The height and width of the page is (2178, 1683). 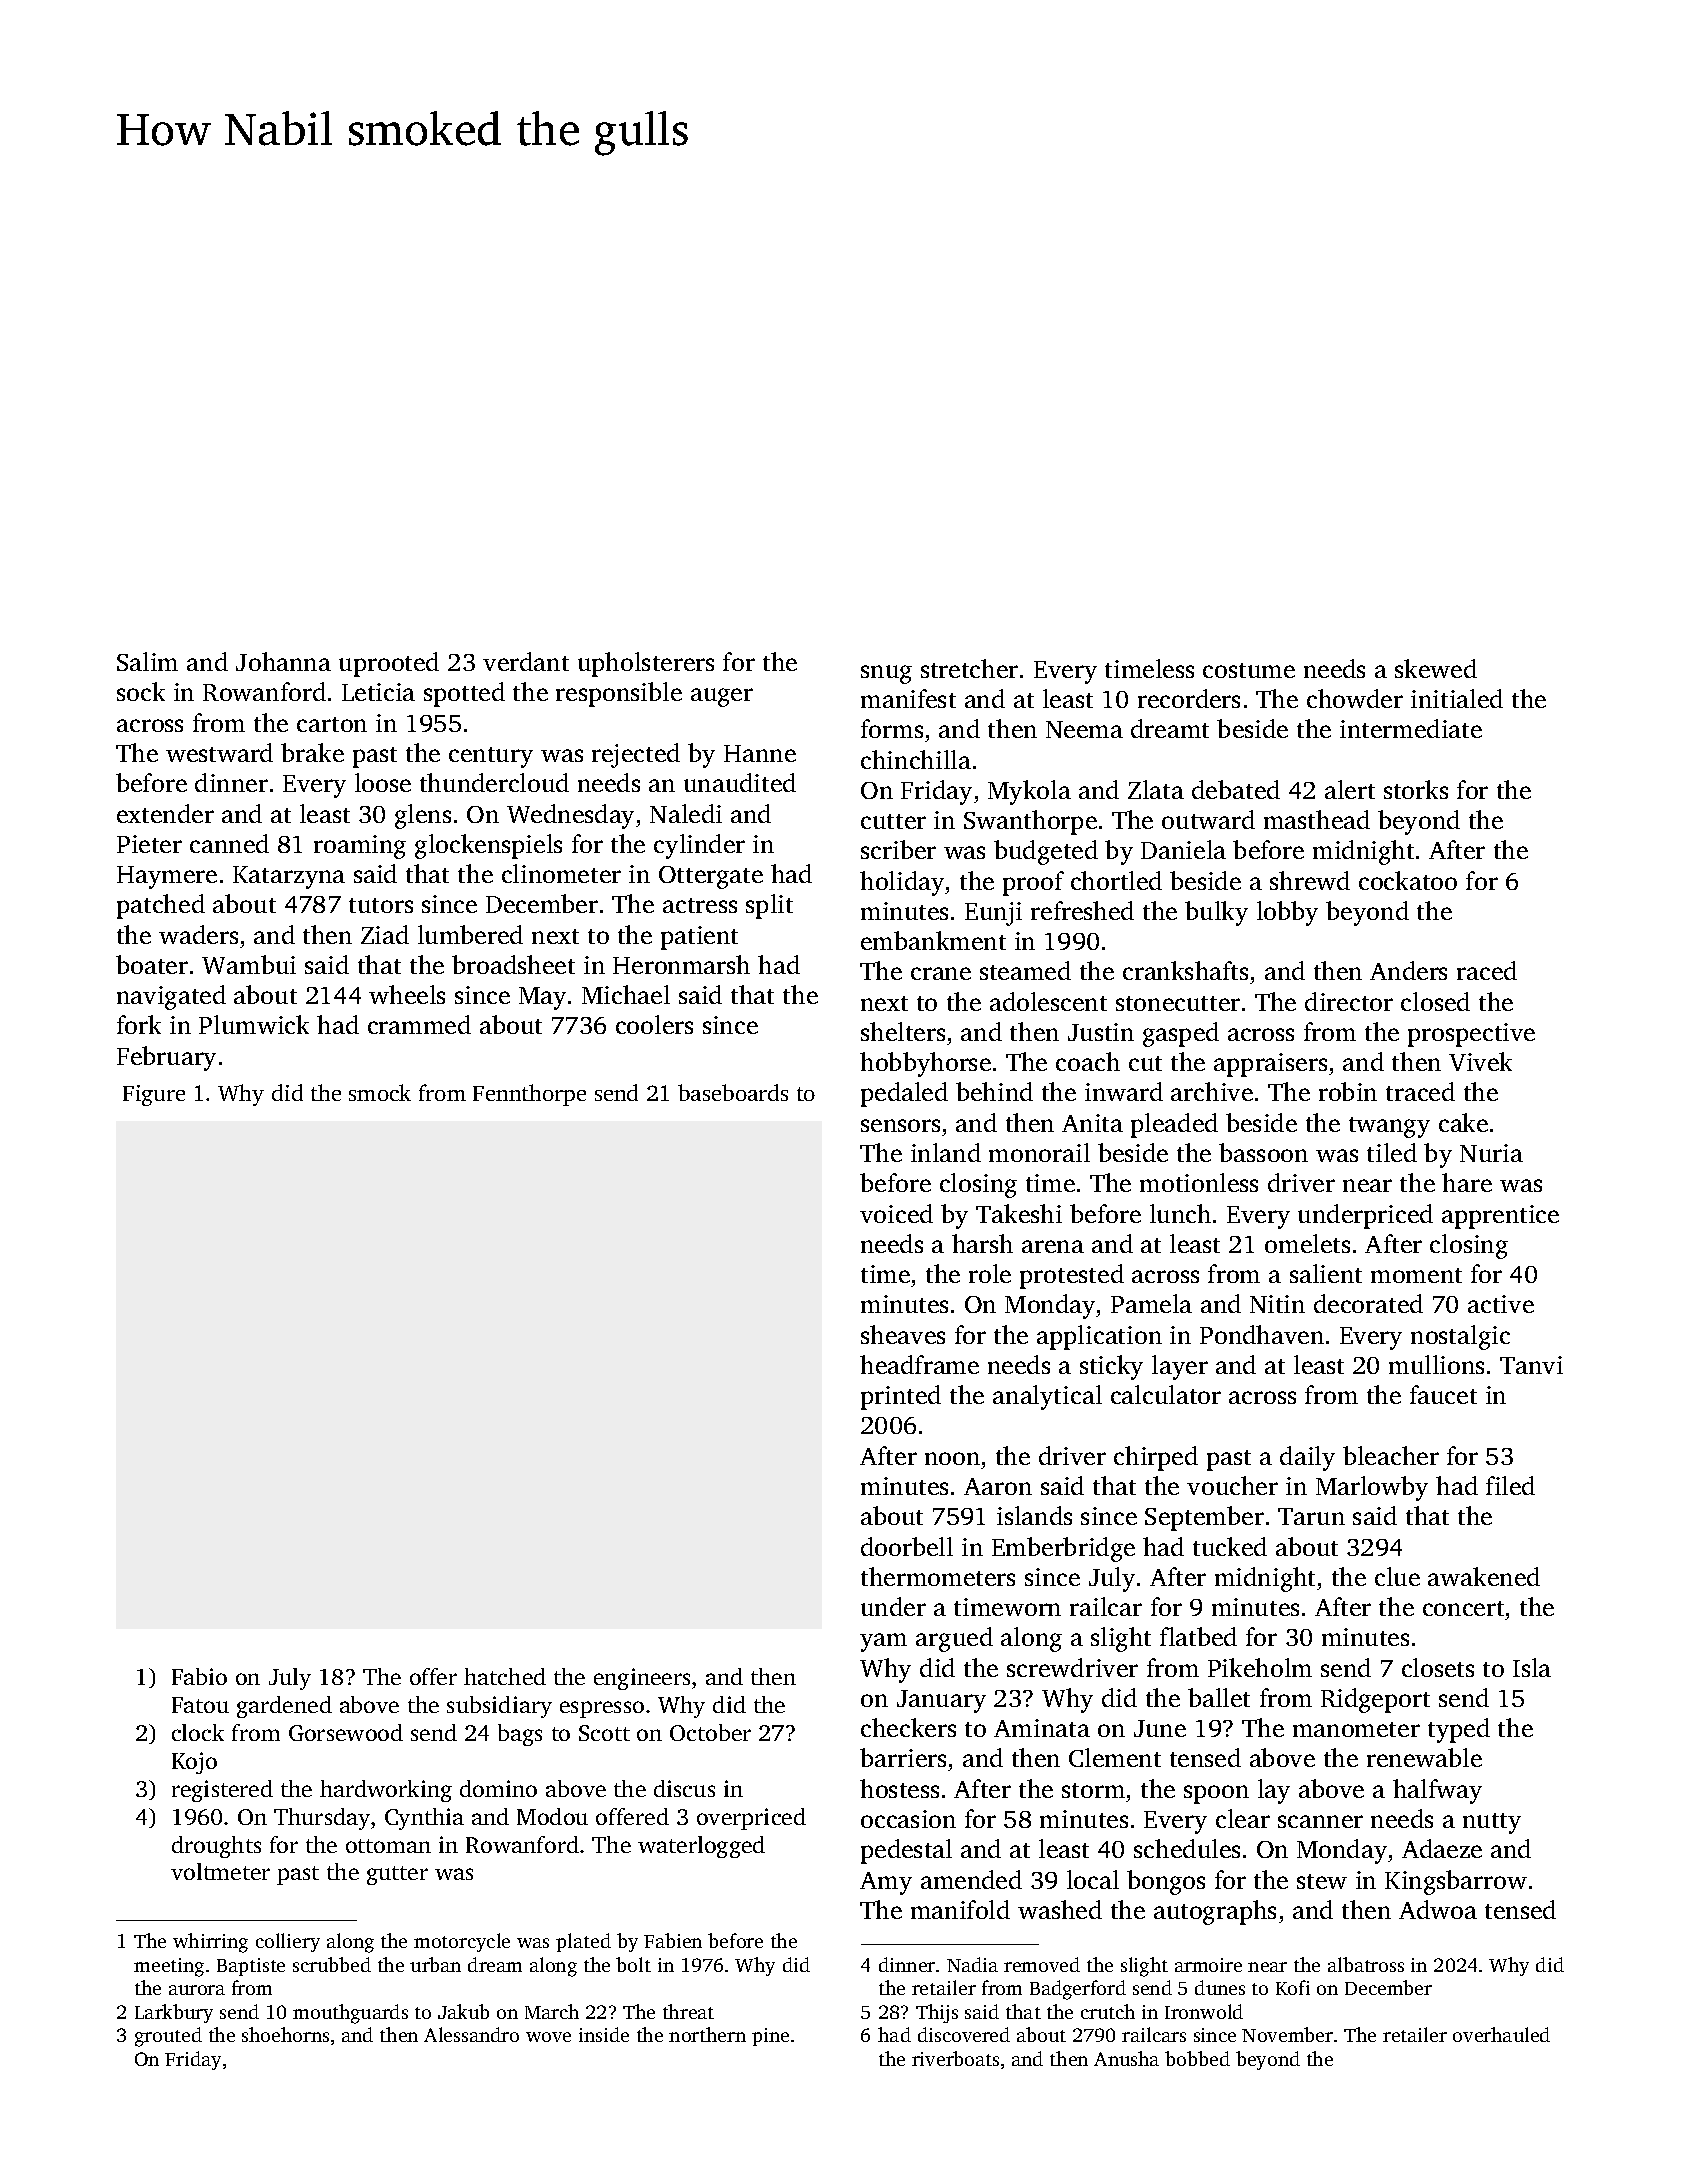 What do you see at coordinates (1249, 670) in the page?
I see `costume` at bounding box center [1249, 670].
